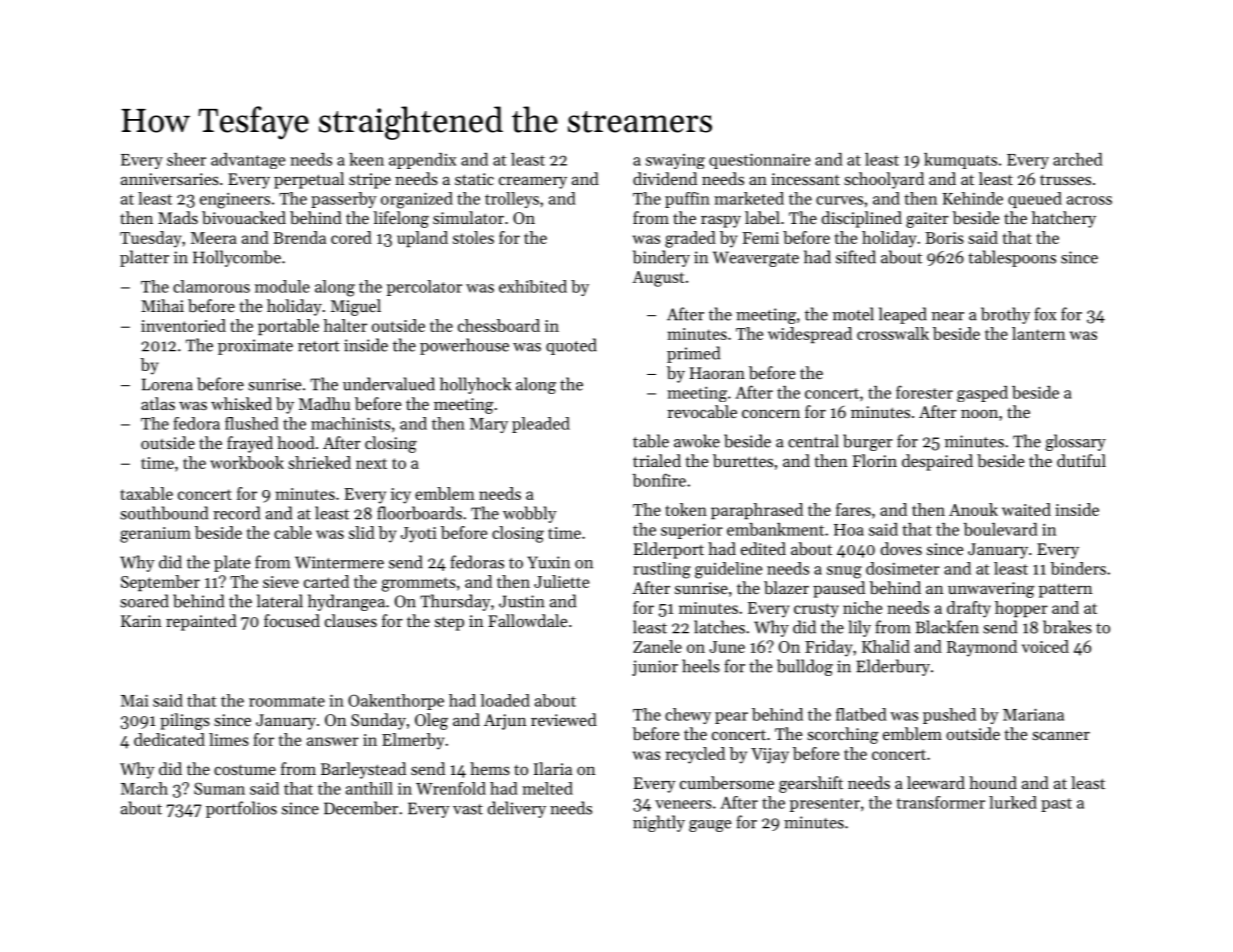 This screenshot has height=952, width=1233. I want to click on dutiful, so click(1081, 460).
